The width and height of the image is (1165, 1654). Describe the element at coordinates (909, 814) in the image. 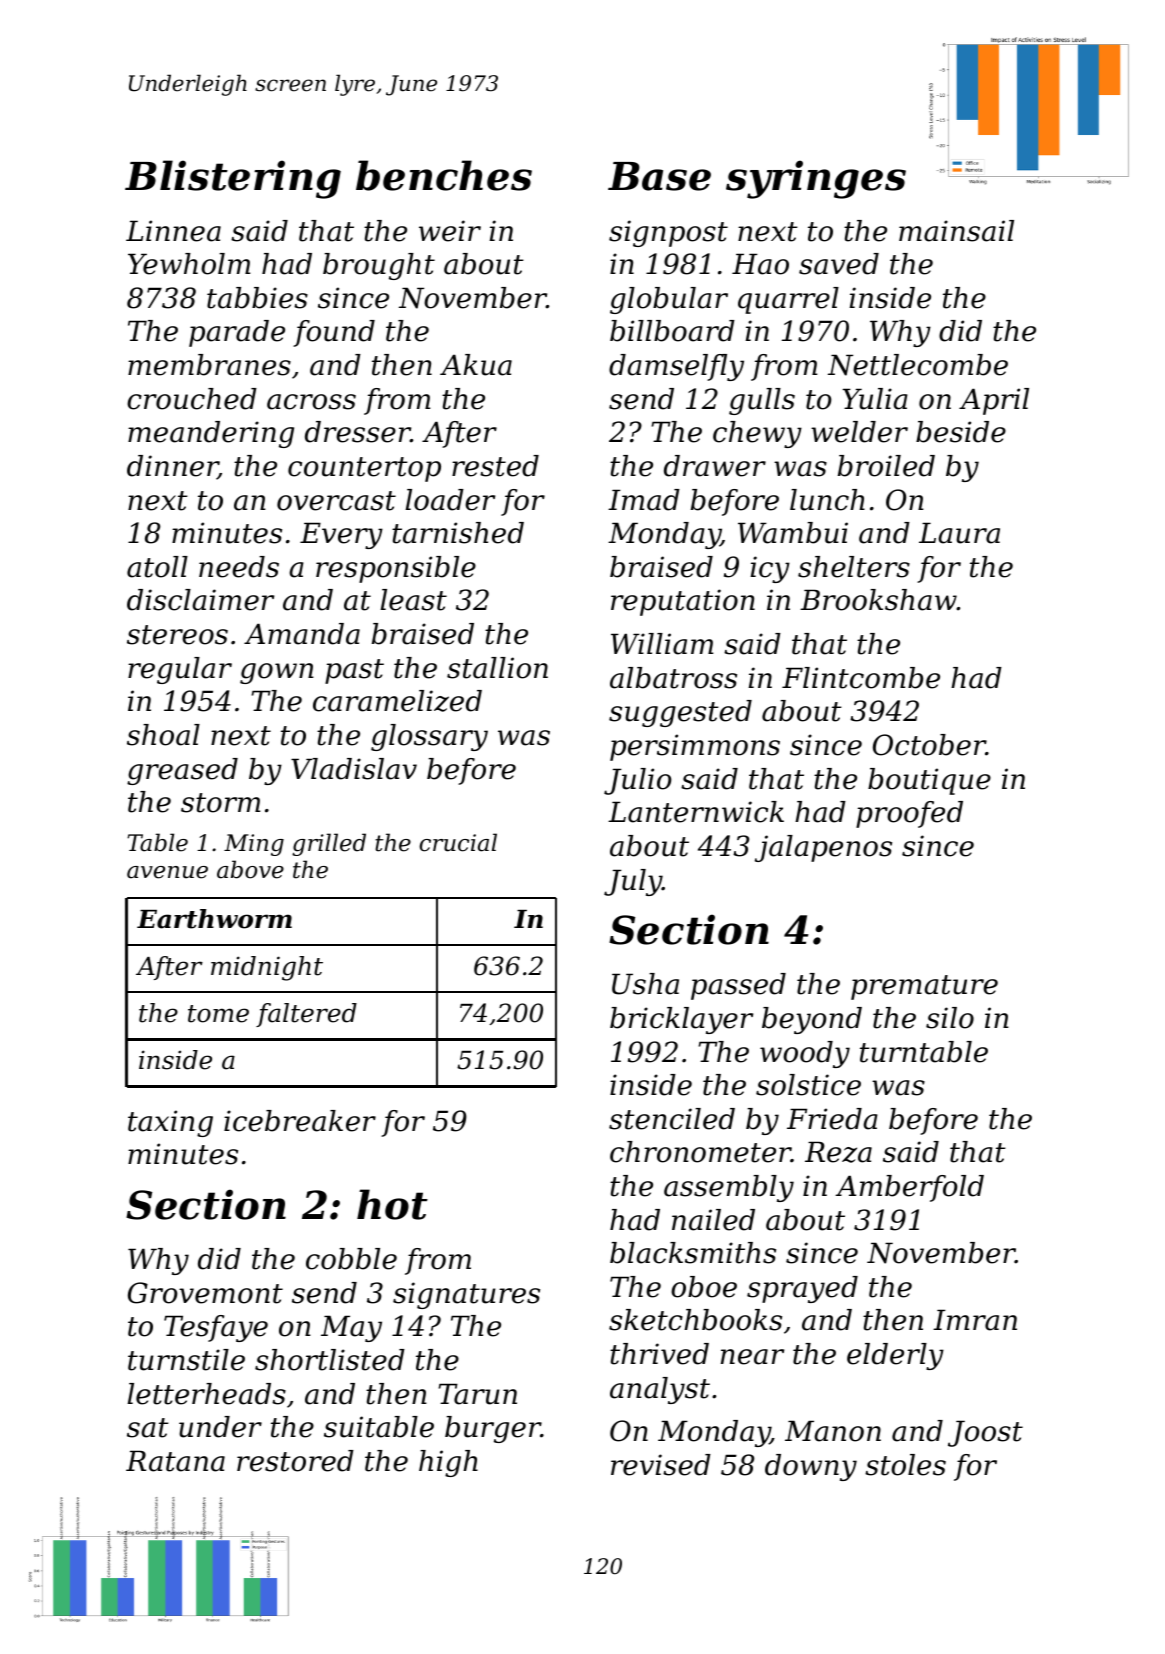

I see `proofed` at that location.
